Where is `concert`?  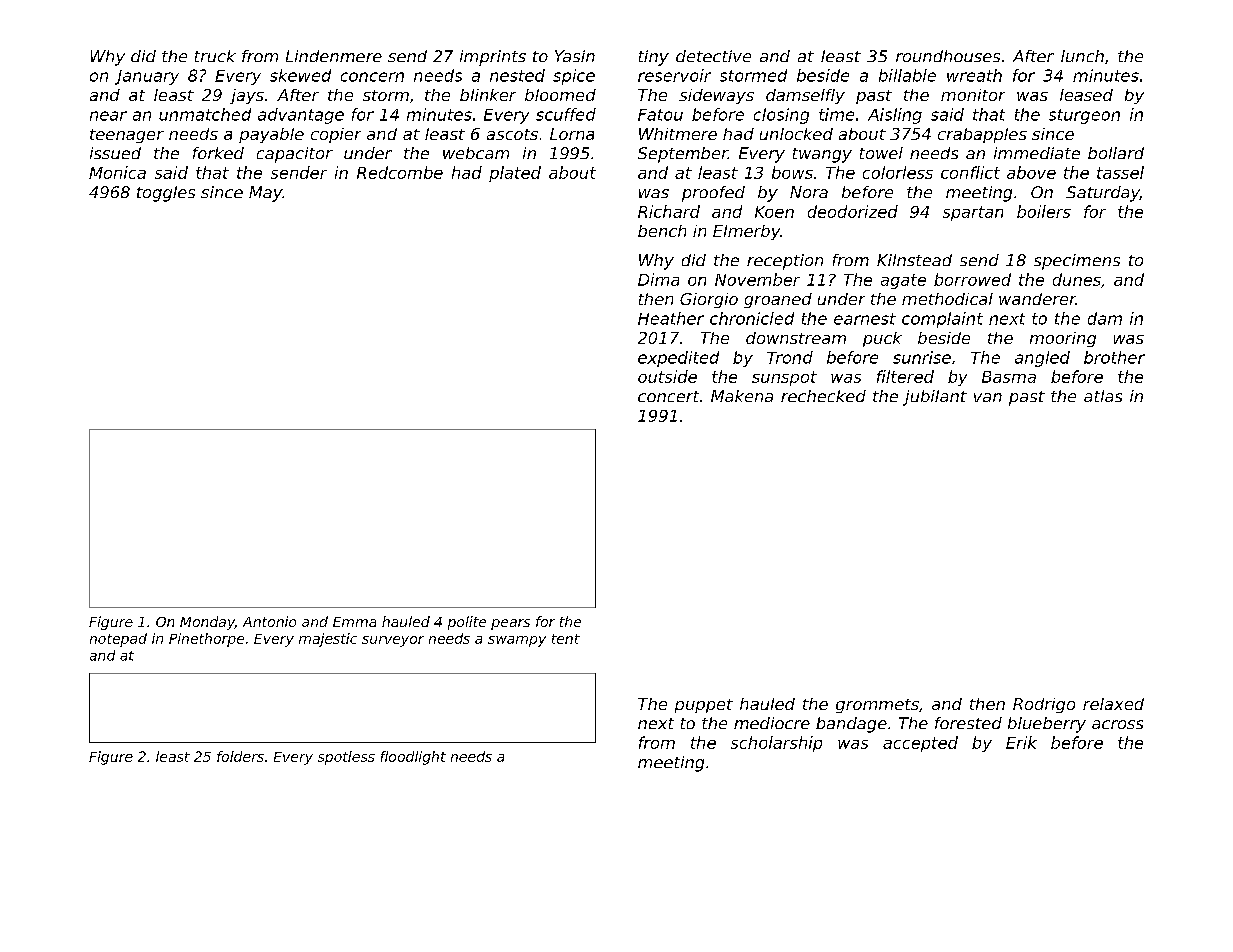
concert is located at coordinates (668, 396).
